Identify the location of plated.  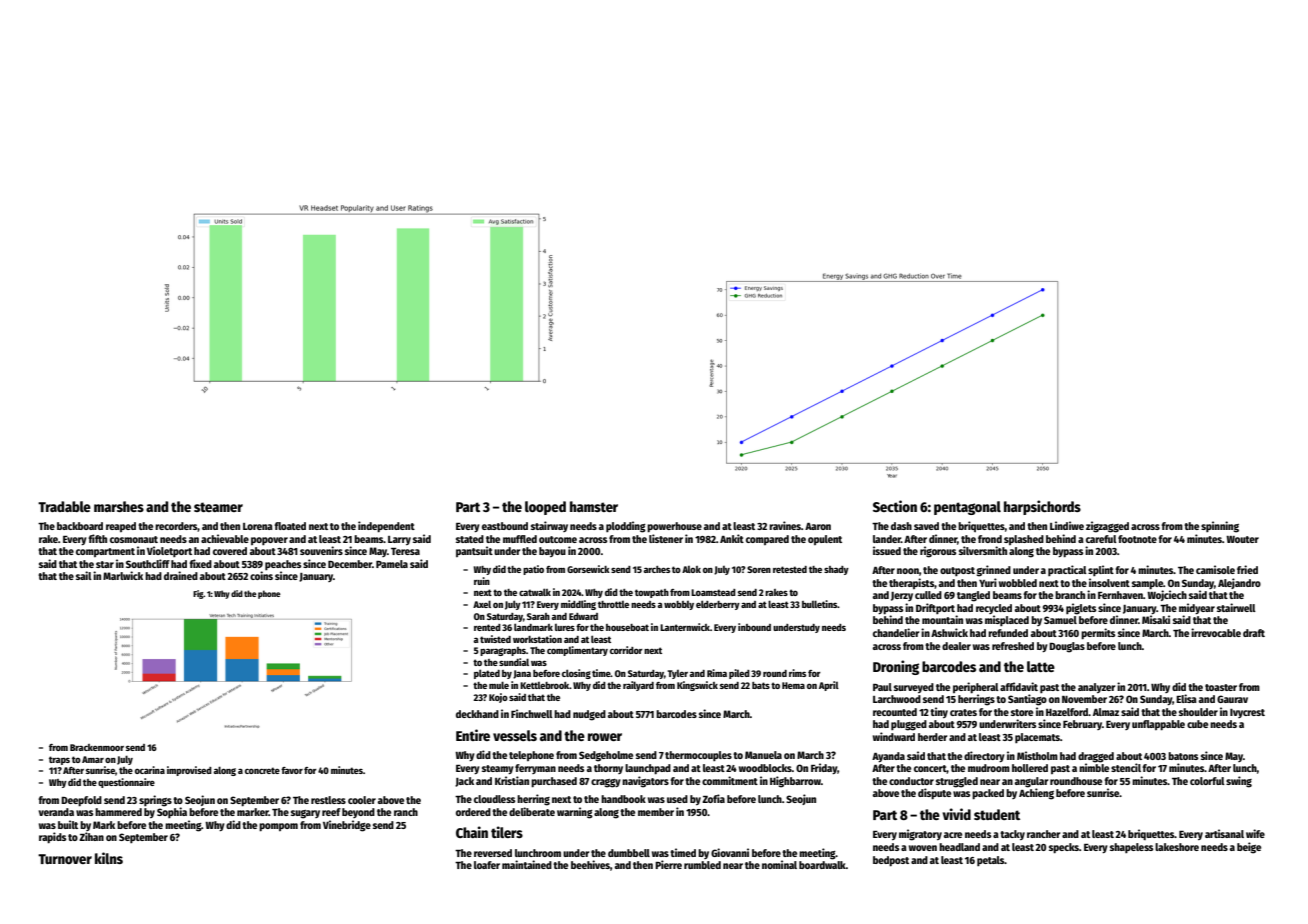
(487, 674).
